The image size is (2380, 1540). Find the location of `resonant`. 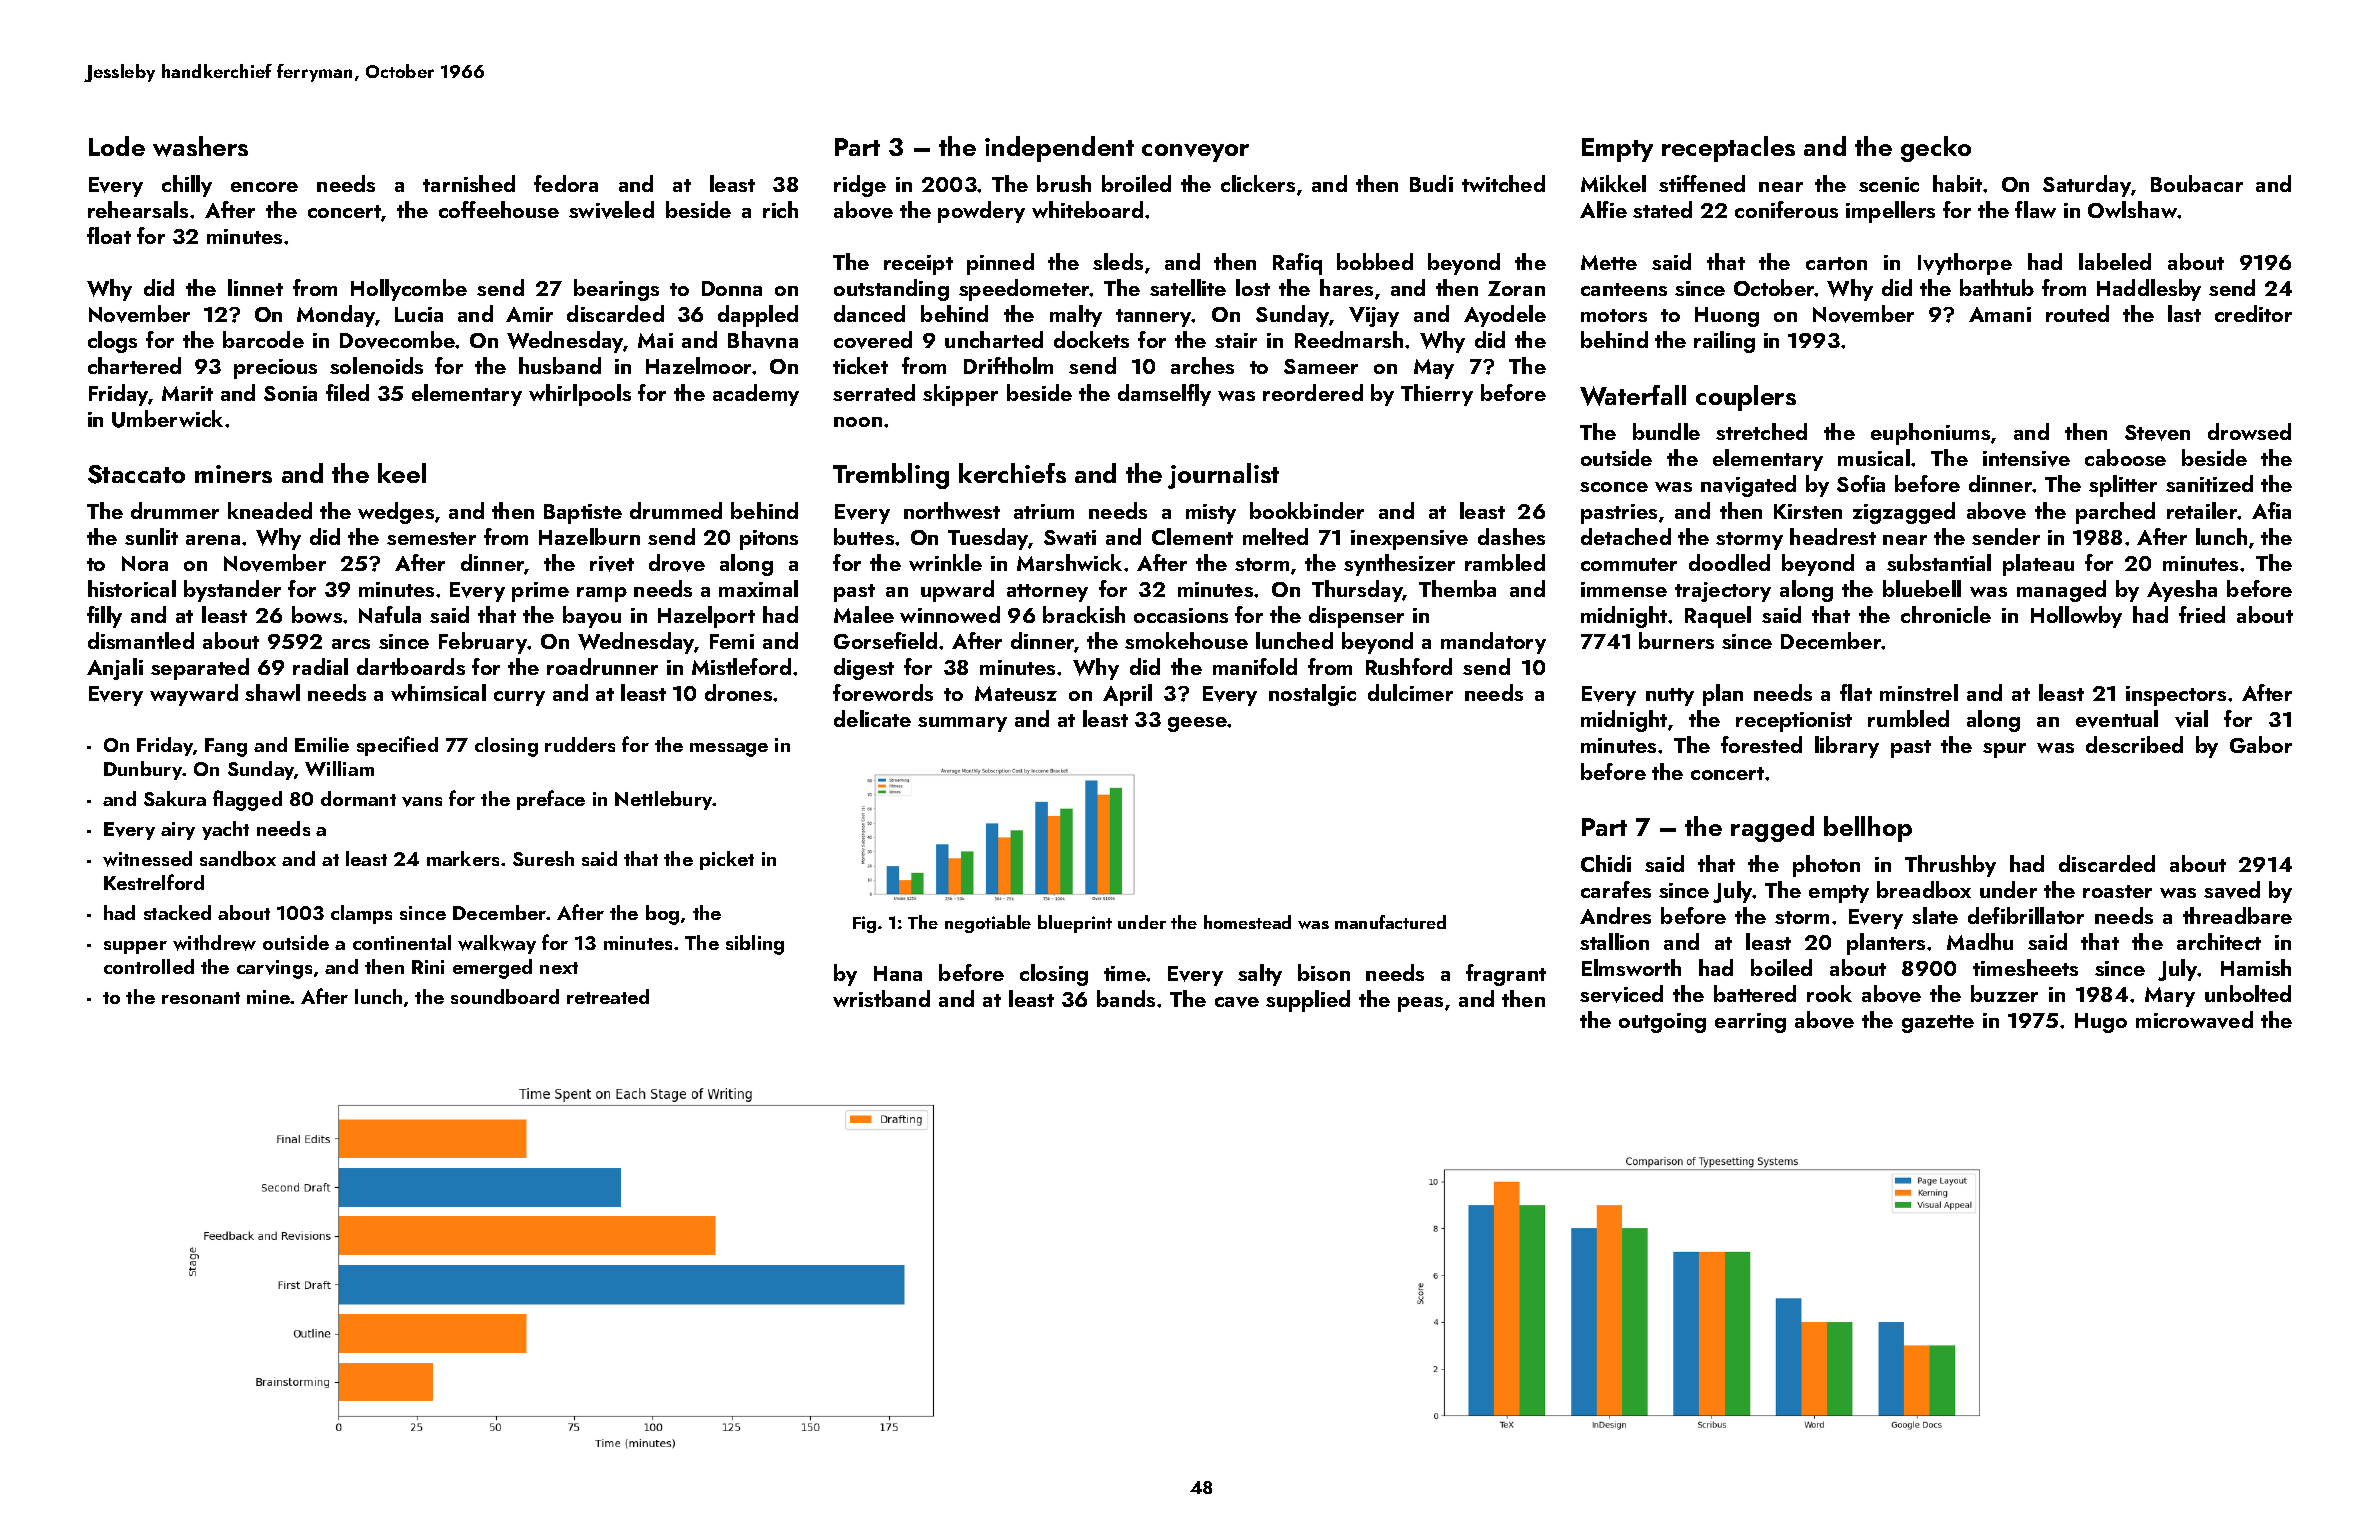

resonant is located at coordinates (201, 998).
